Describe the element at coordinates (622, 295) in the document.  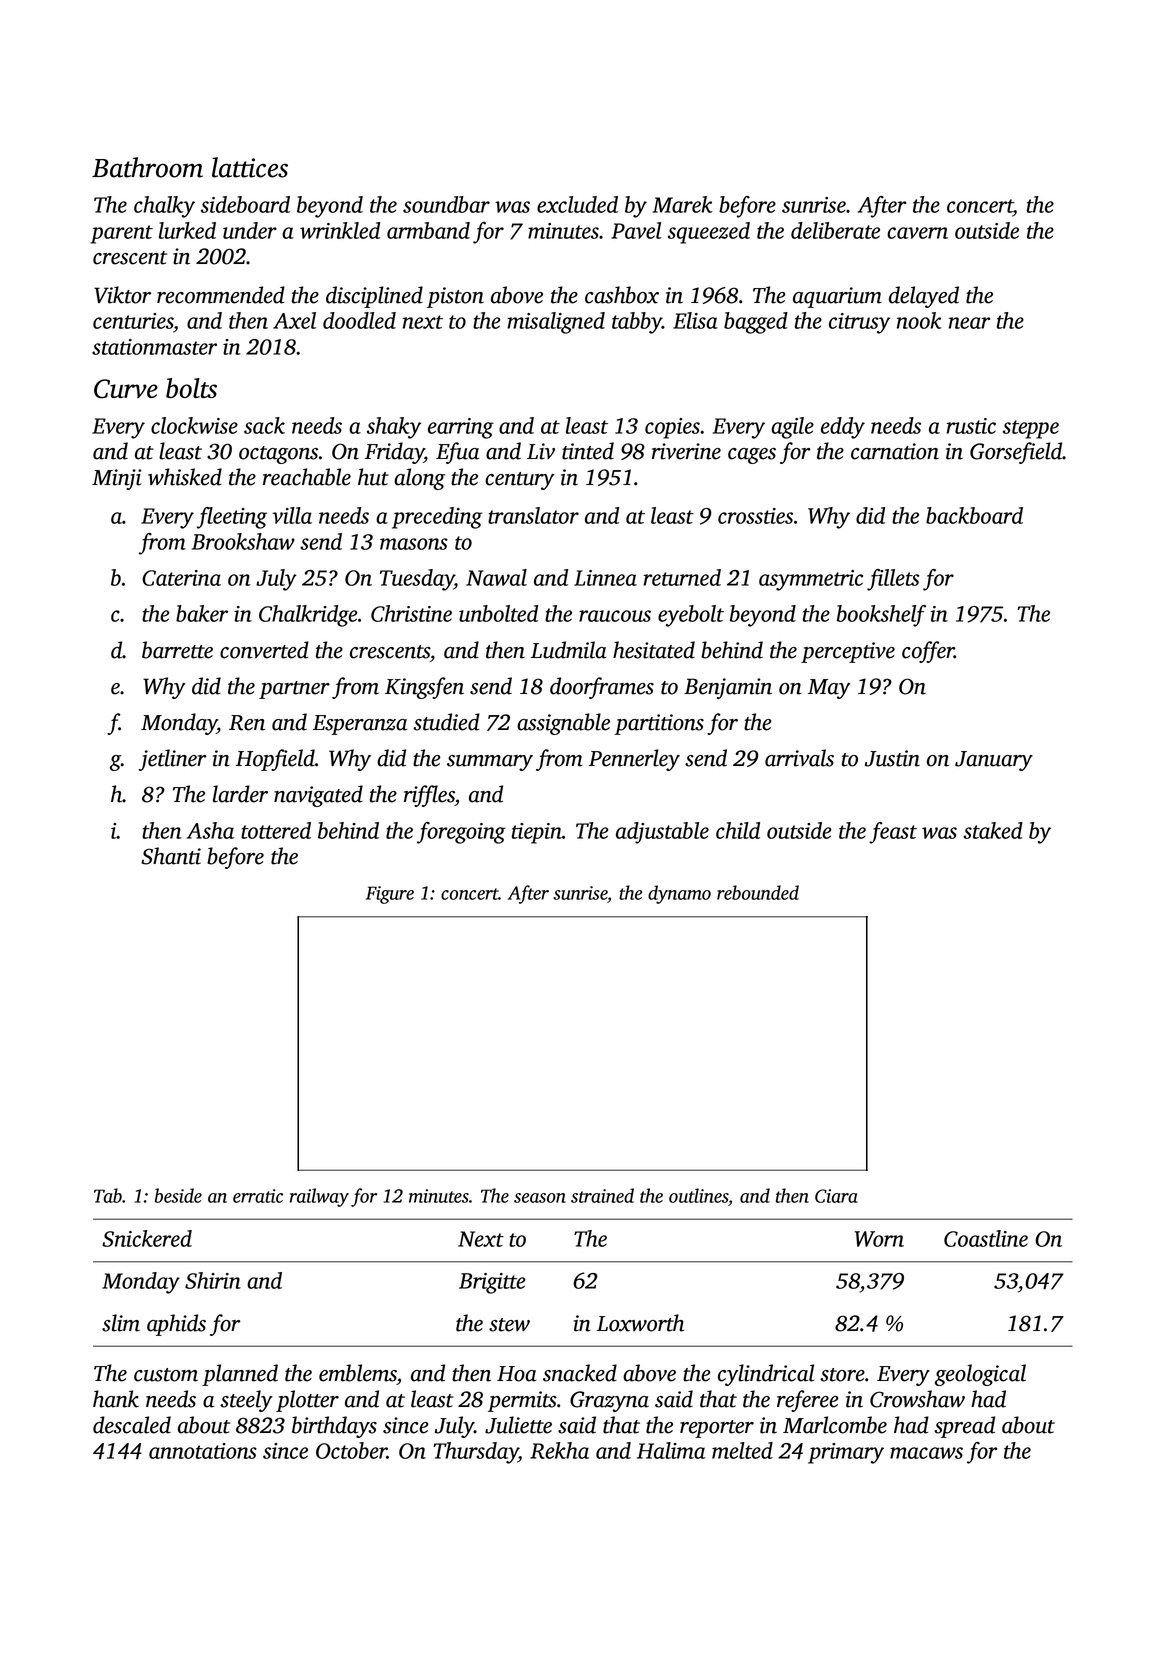
I see `cashbox` at that location.
